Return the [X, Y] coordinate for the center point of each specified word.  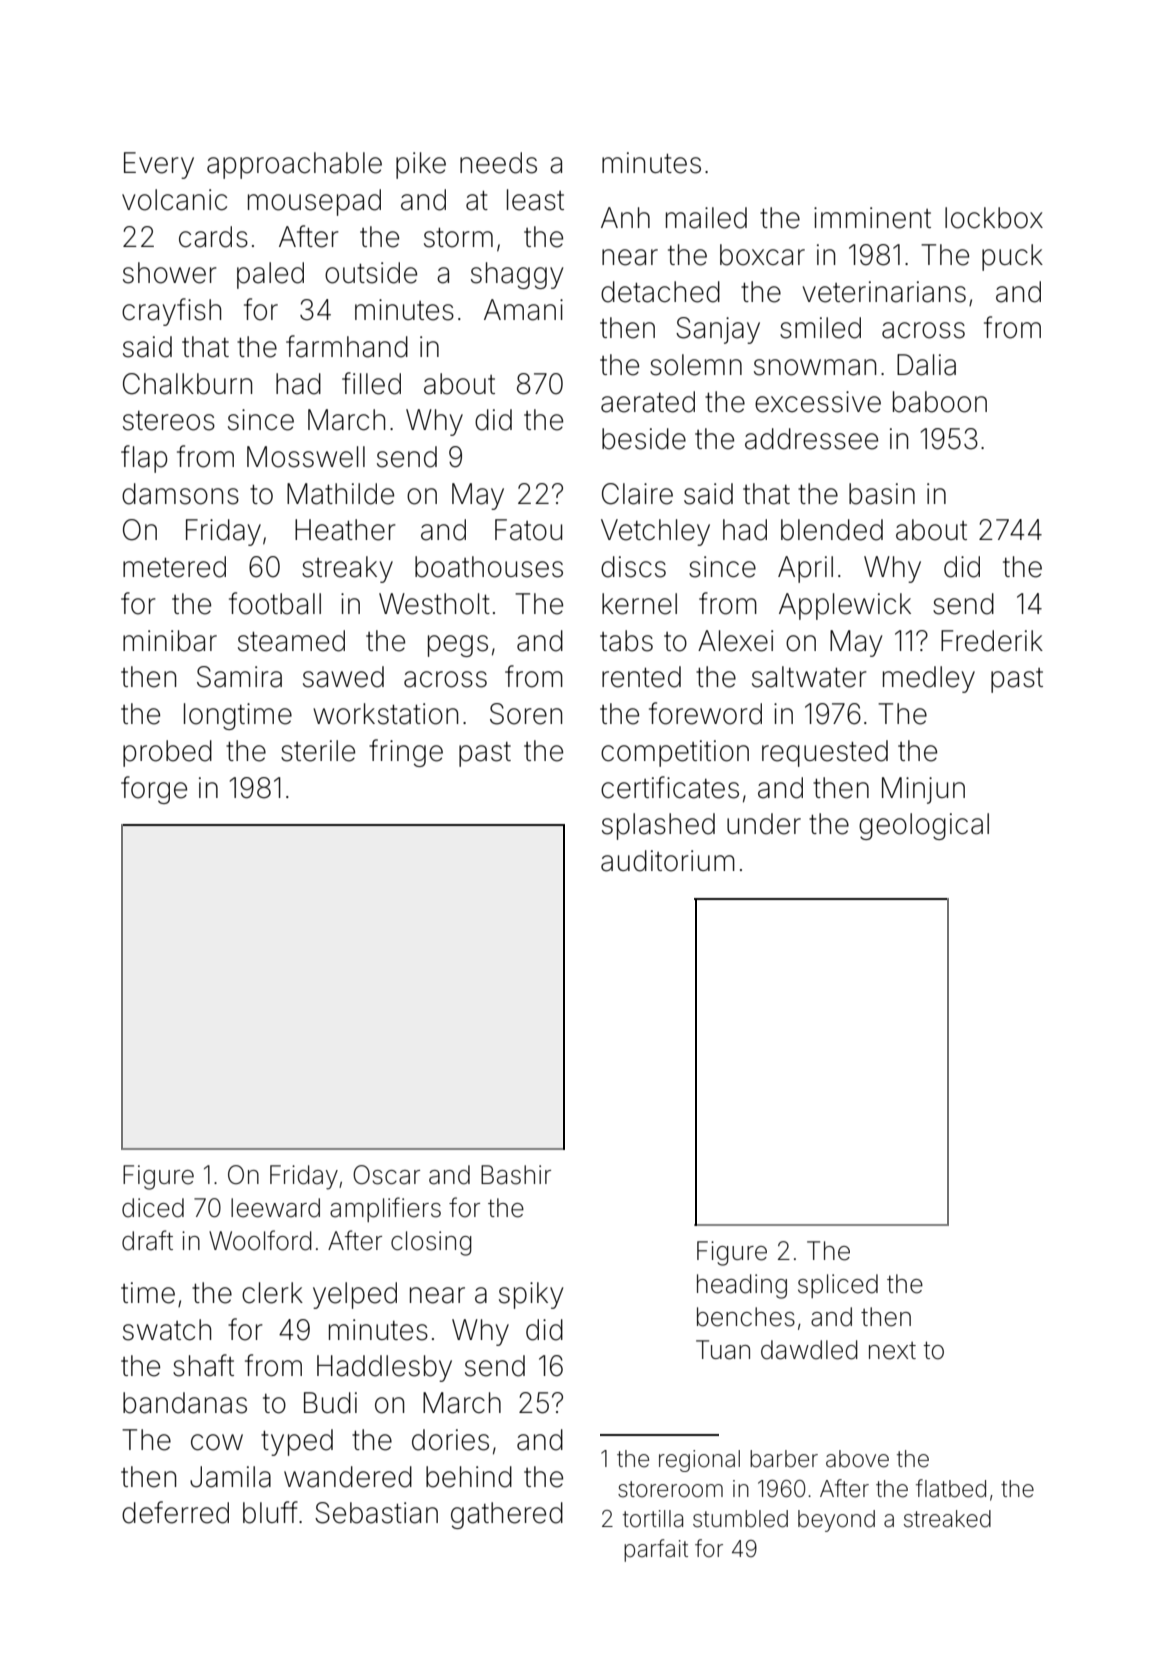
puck [1012, 257]
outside [371, 273]
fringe [406, 753]
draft [147, 1240]
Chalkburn [187, 384]
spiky [531, 1295]
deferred [175, 1512]
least [535, 200]
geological [924, 826]
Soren [526, 714]
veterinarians [884, 292]
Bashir [516, 1175]
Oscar [386, 1175]
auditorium [668, 861]
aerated [648, 402]
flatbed [951, 1488]
